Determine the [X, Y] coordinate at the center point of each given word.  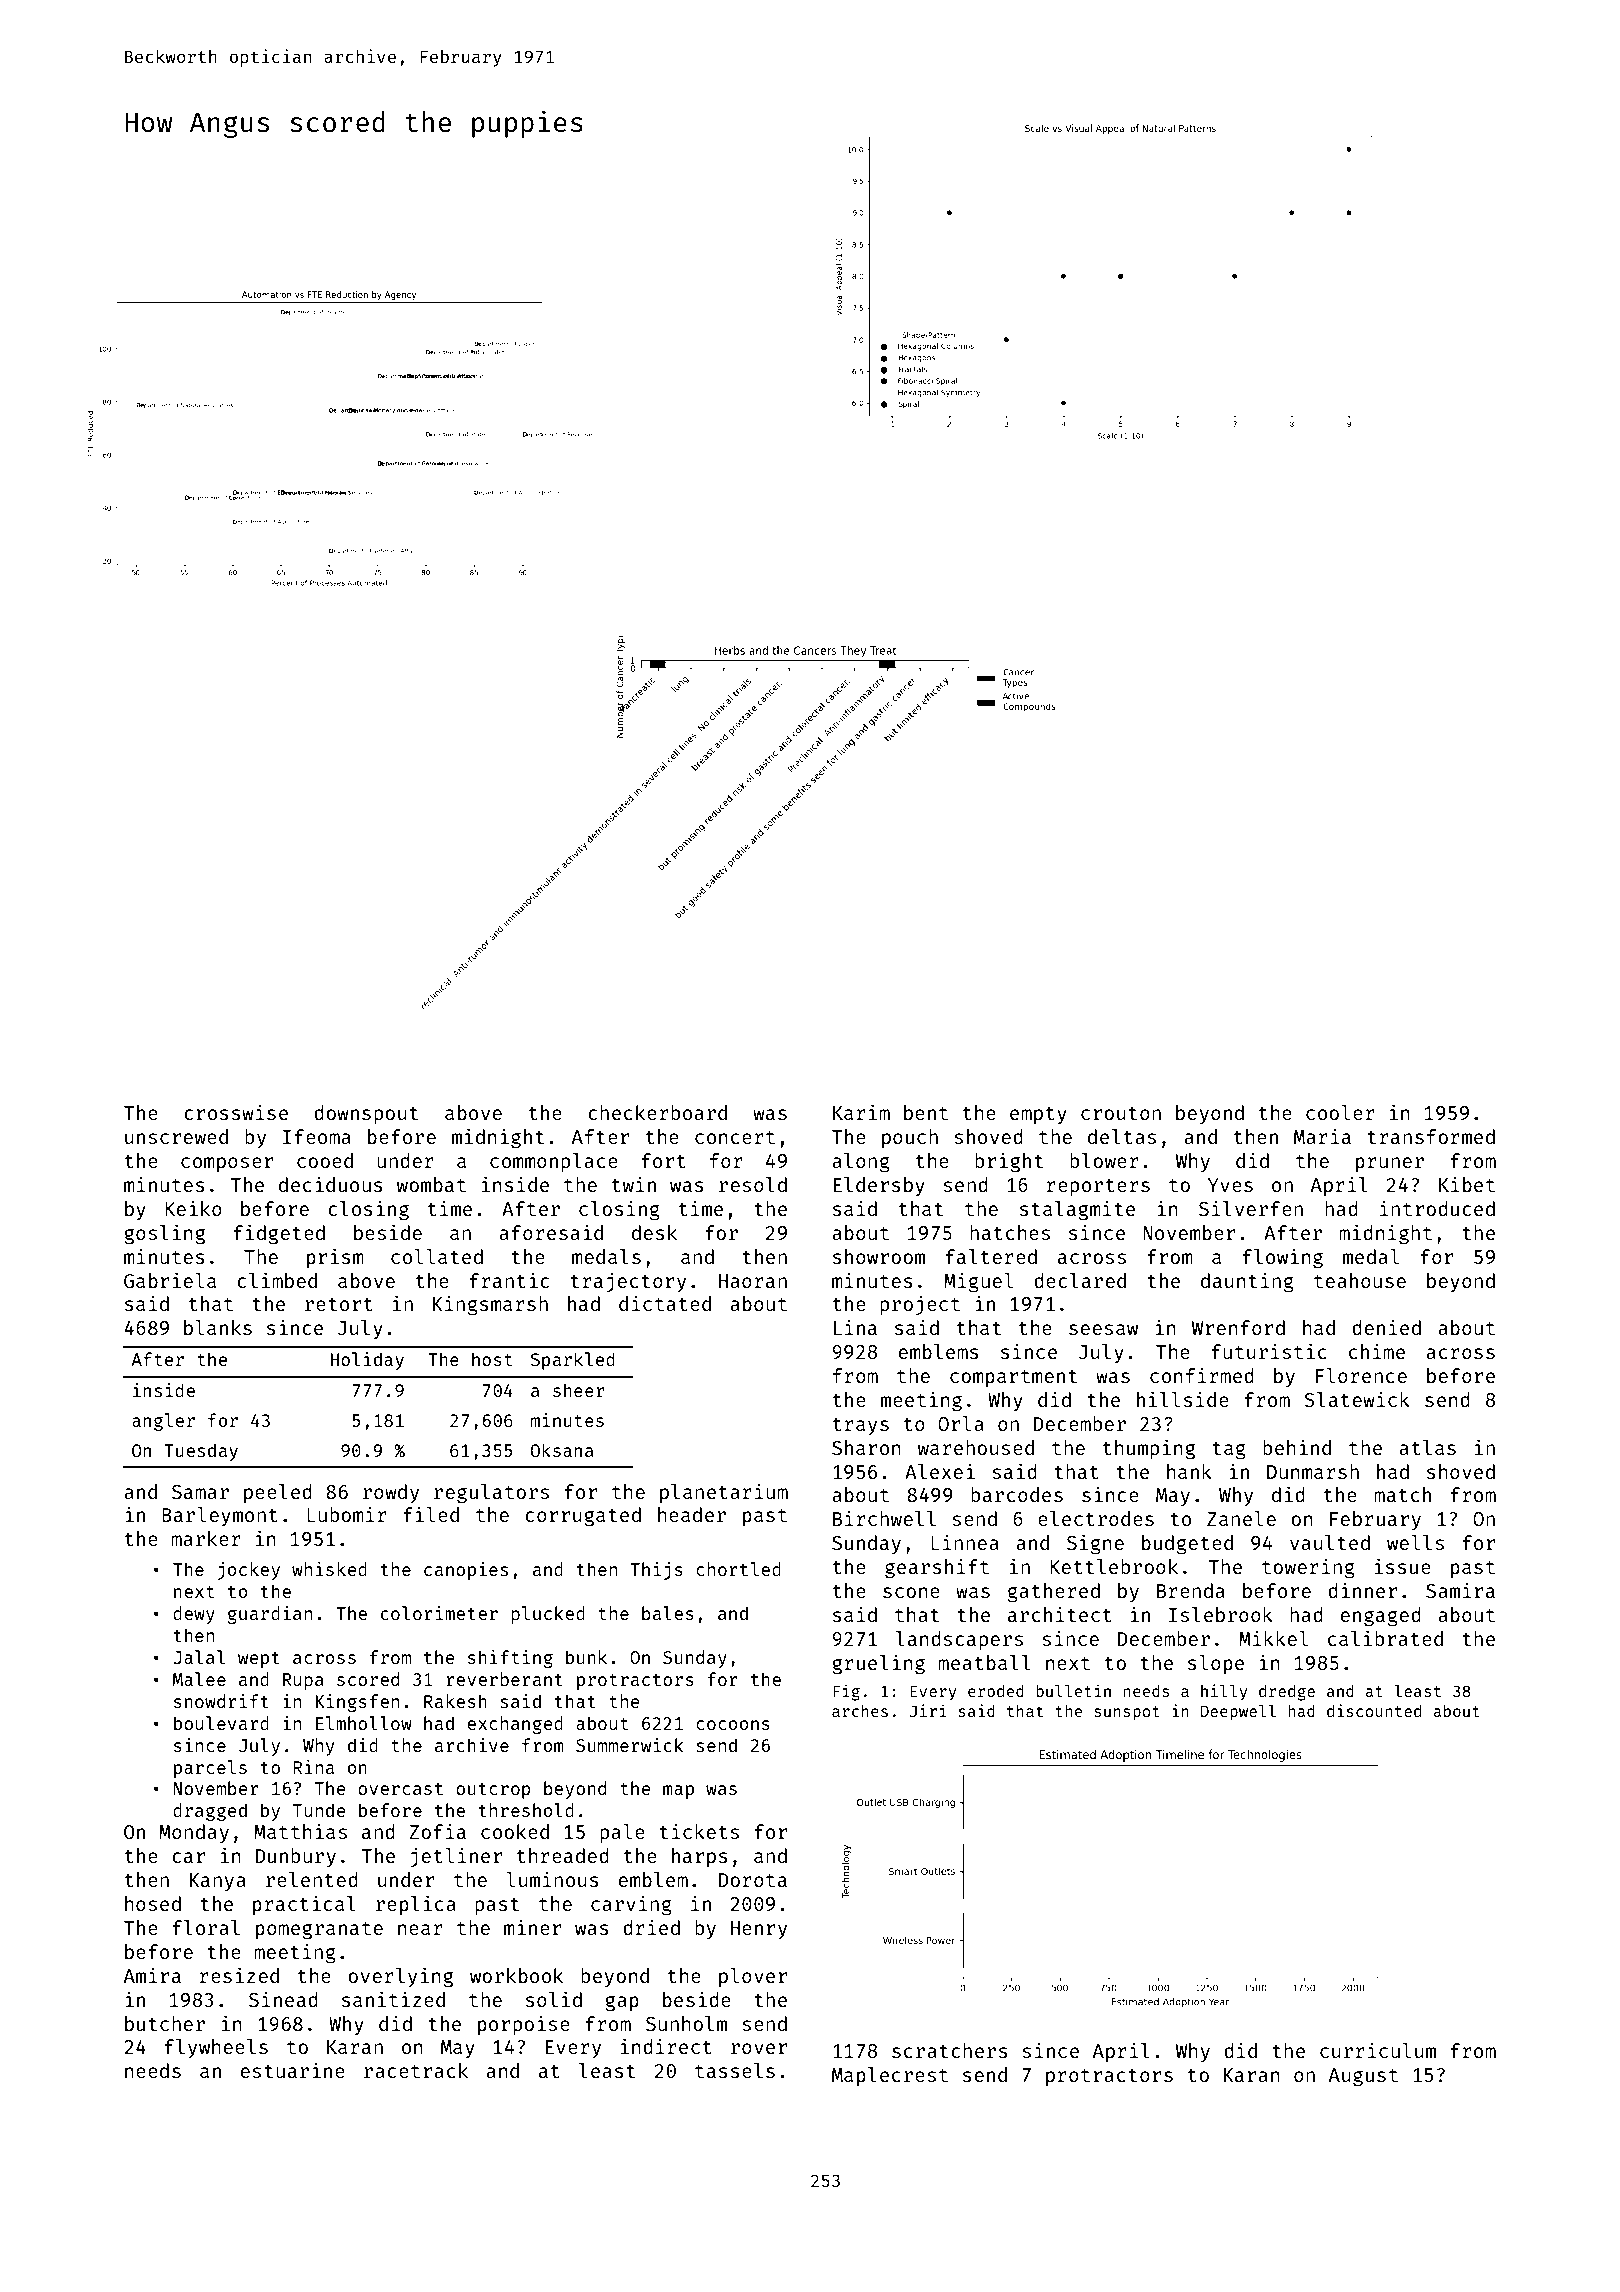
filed [431, 1514]
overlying [400, 1977]
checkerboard [657, 1112]
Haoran [753, 1281]
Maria [1322, 1136]
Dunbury [296, 1857]
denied [1386, 1327]
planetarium [724, 1493]
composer [227, 1164]
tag [1229, 1451]
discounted [1374, 1710]
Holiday [367, 1361]
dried [651, 1927]
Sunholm [686, 2023]
